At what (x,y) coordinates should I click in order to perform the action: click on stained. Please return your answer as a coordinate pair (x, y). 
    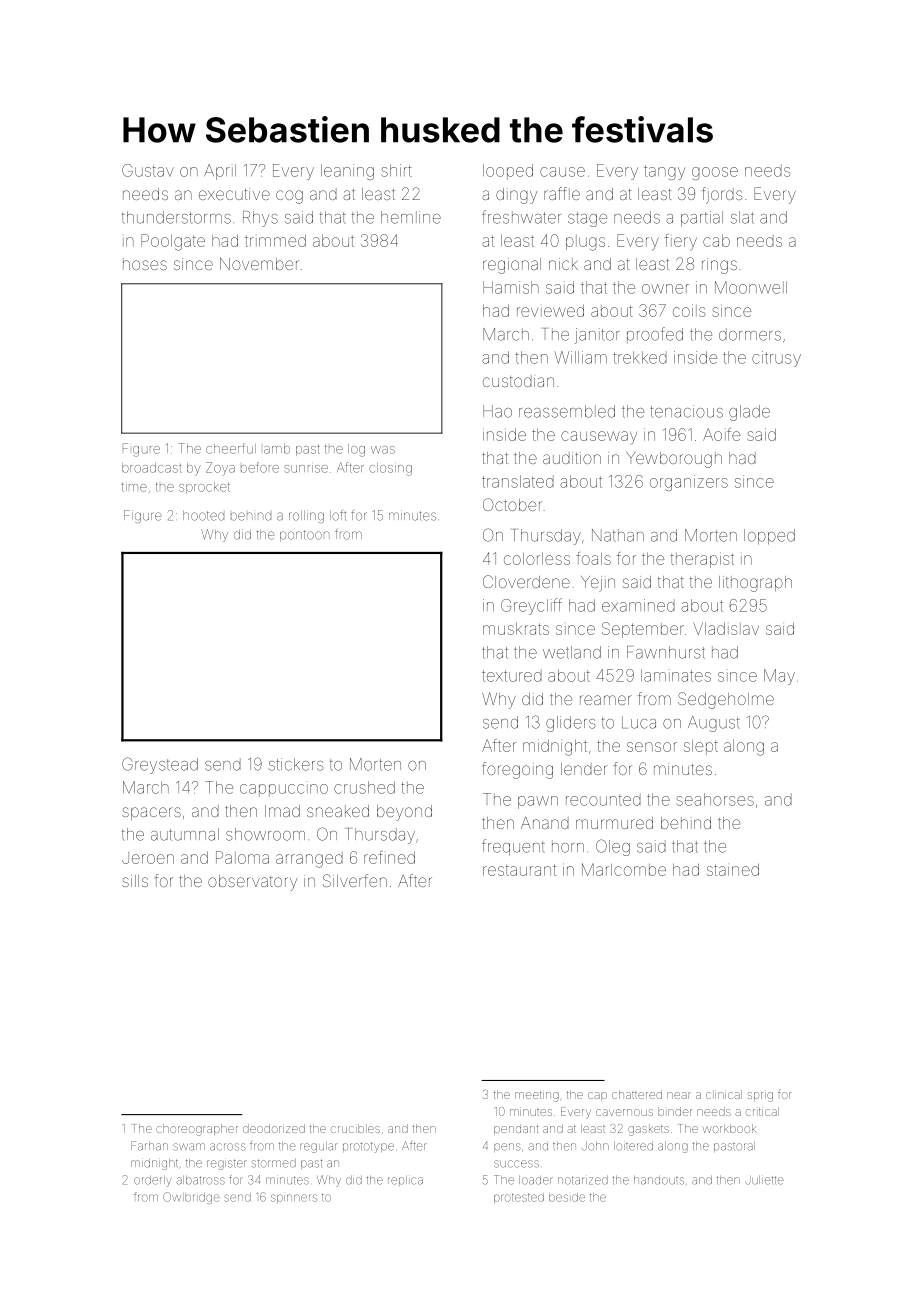
    Looking at the image, I should click on (733, 869).
